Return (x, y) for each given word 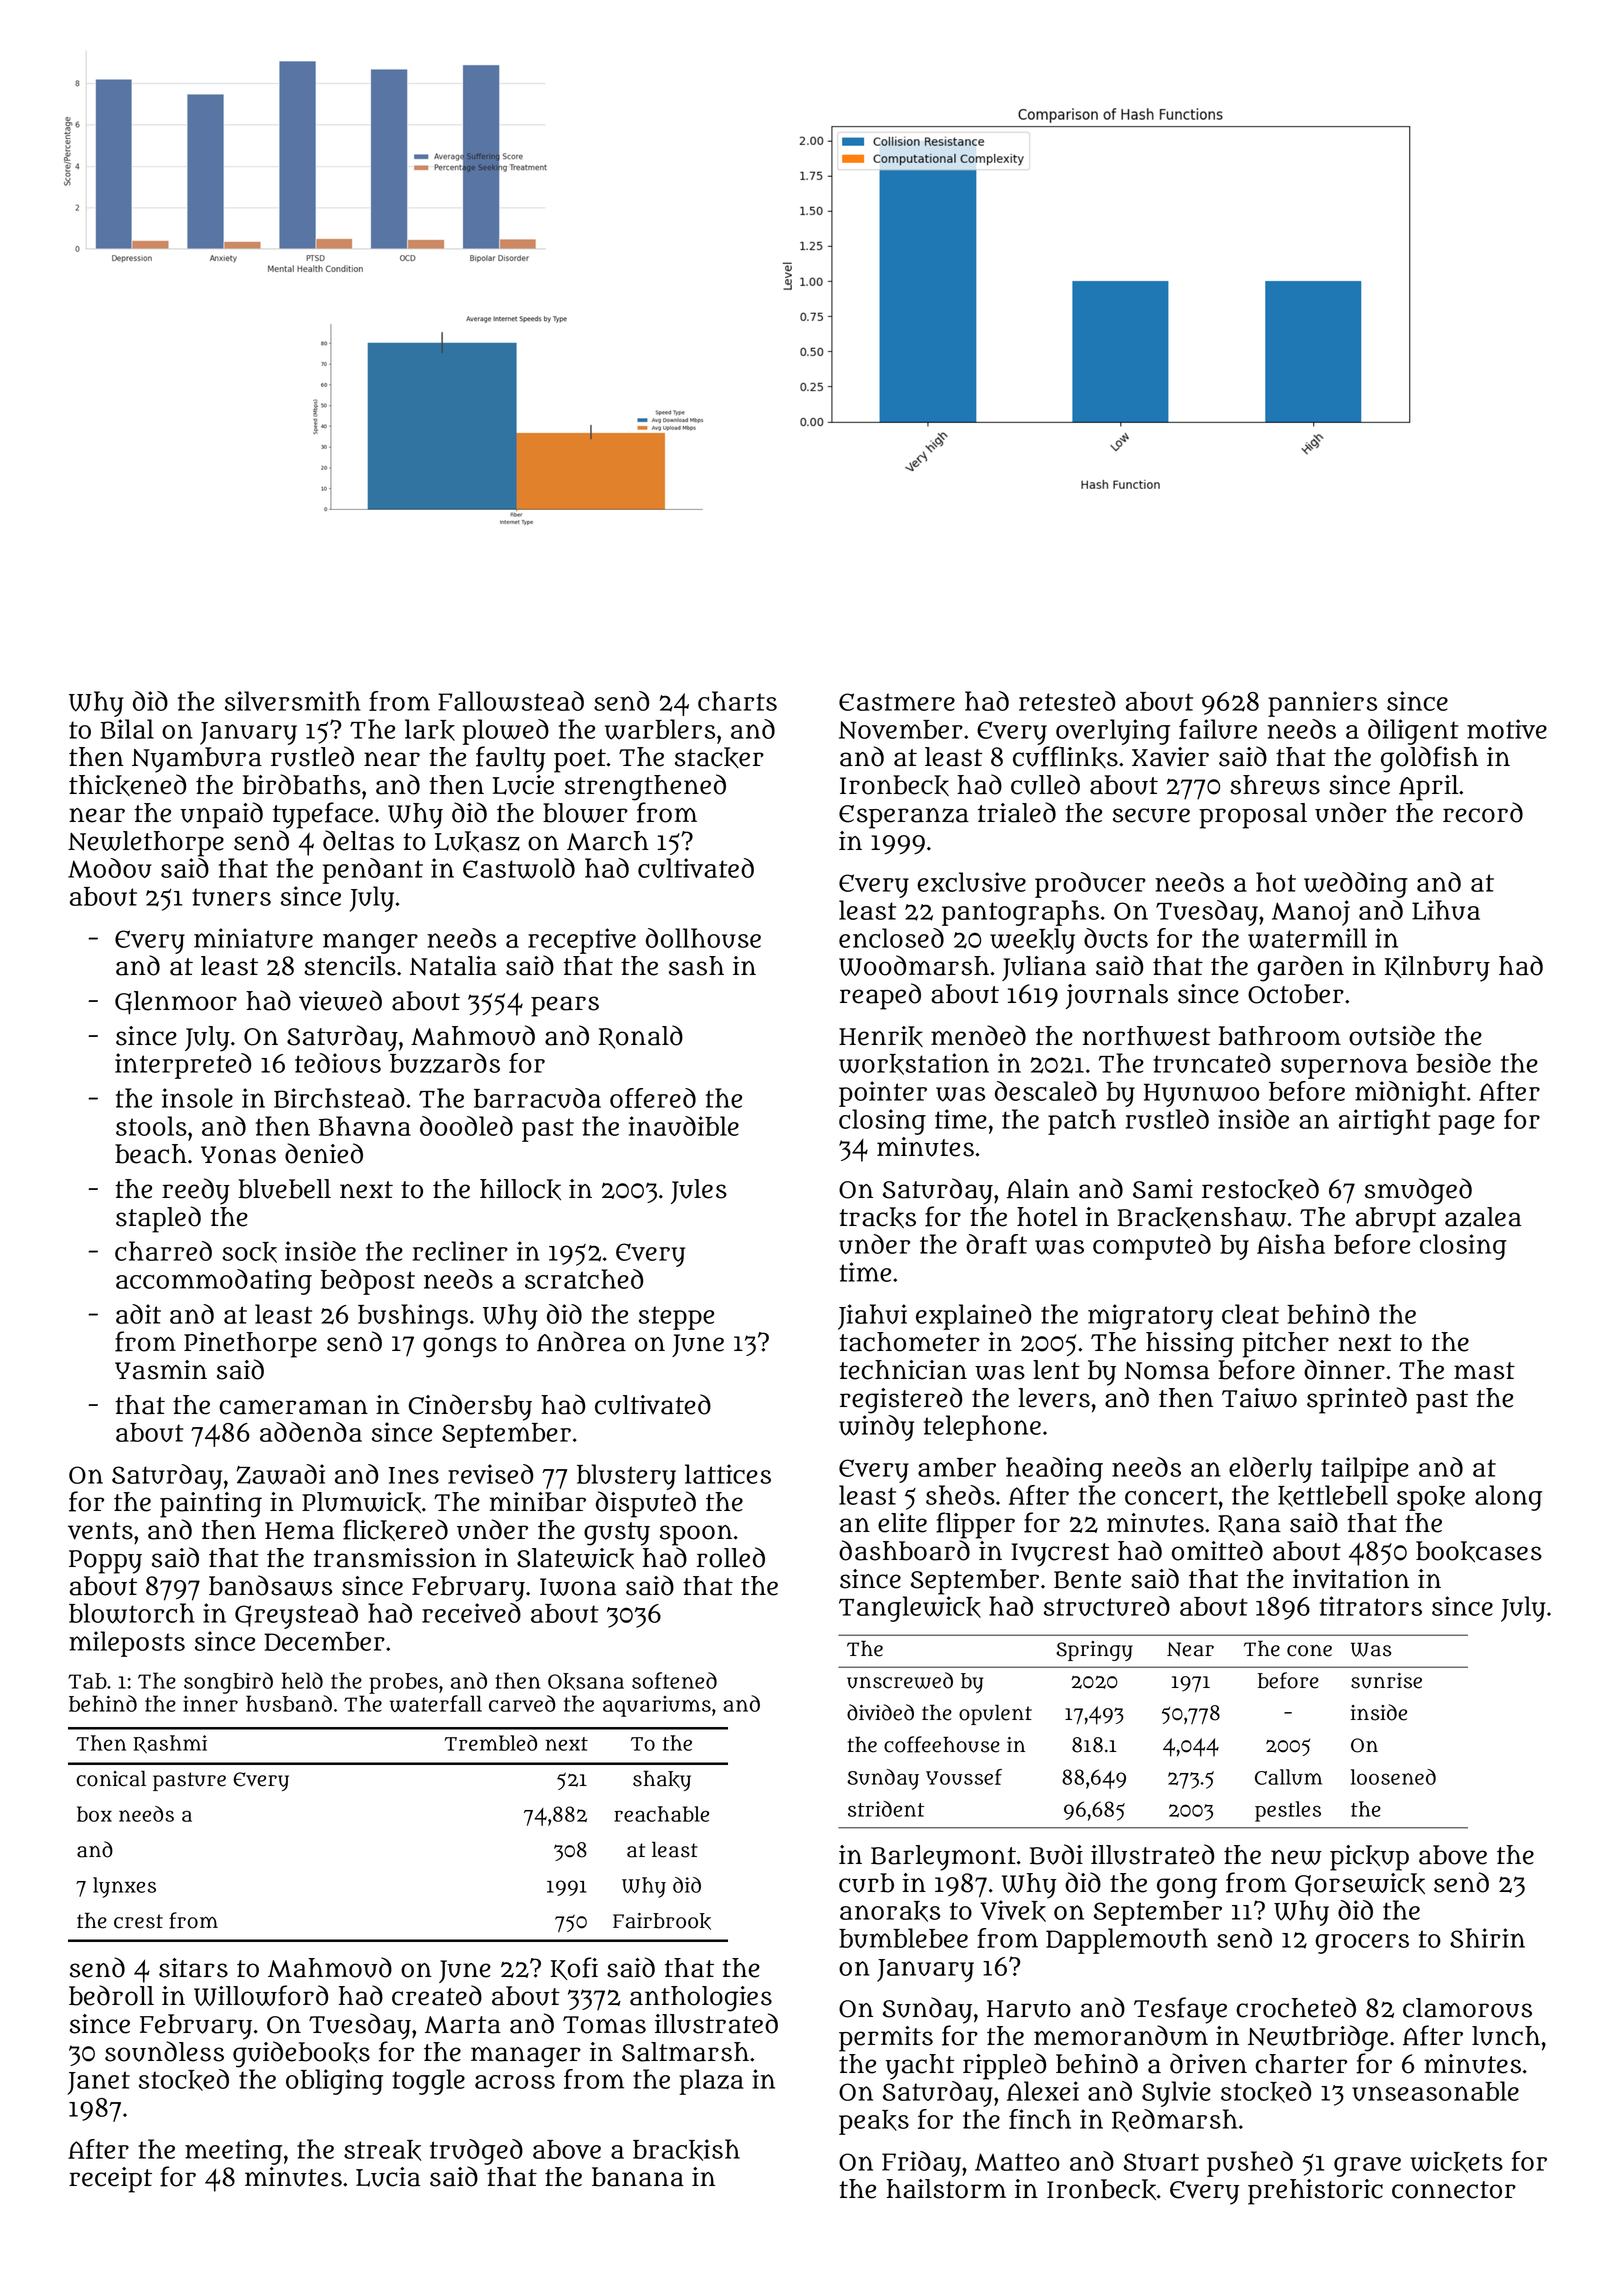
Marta (463, 2025)
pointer (883, 1094)
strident (886, 1809)
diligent (1413, 732)
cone (1309, 1650)
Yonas (238, 1155)
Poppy (105, 1562)
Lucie (523, 785)
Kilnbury (1437, 969)
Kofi (574, 1968)
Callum (1288, 1777)
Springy (1094, 1651)
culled (1045, 784)
